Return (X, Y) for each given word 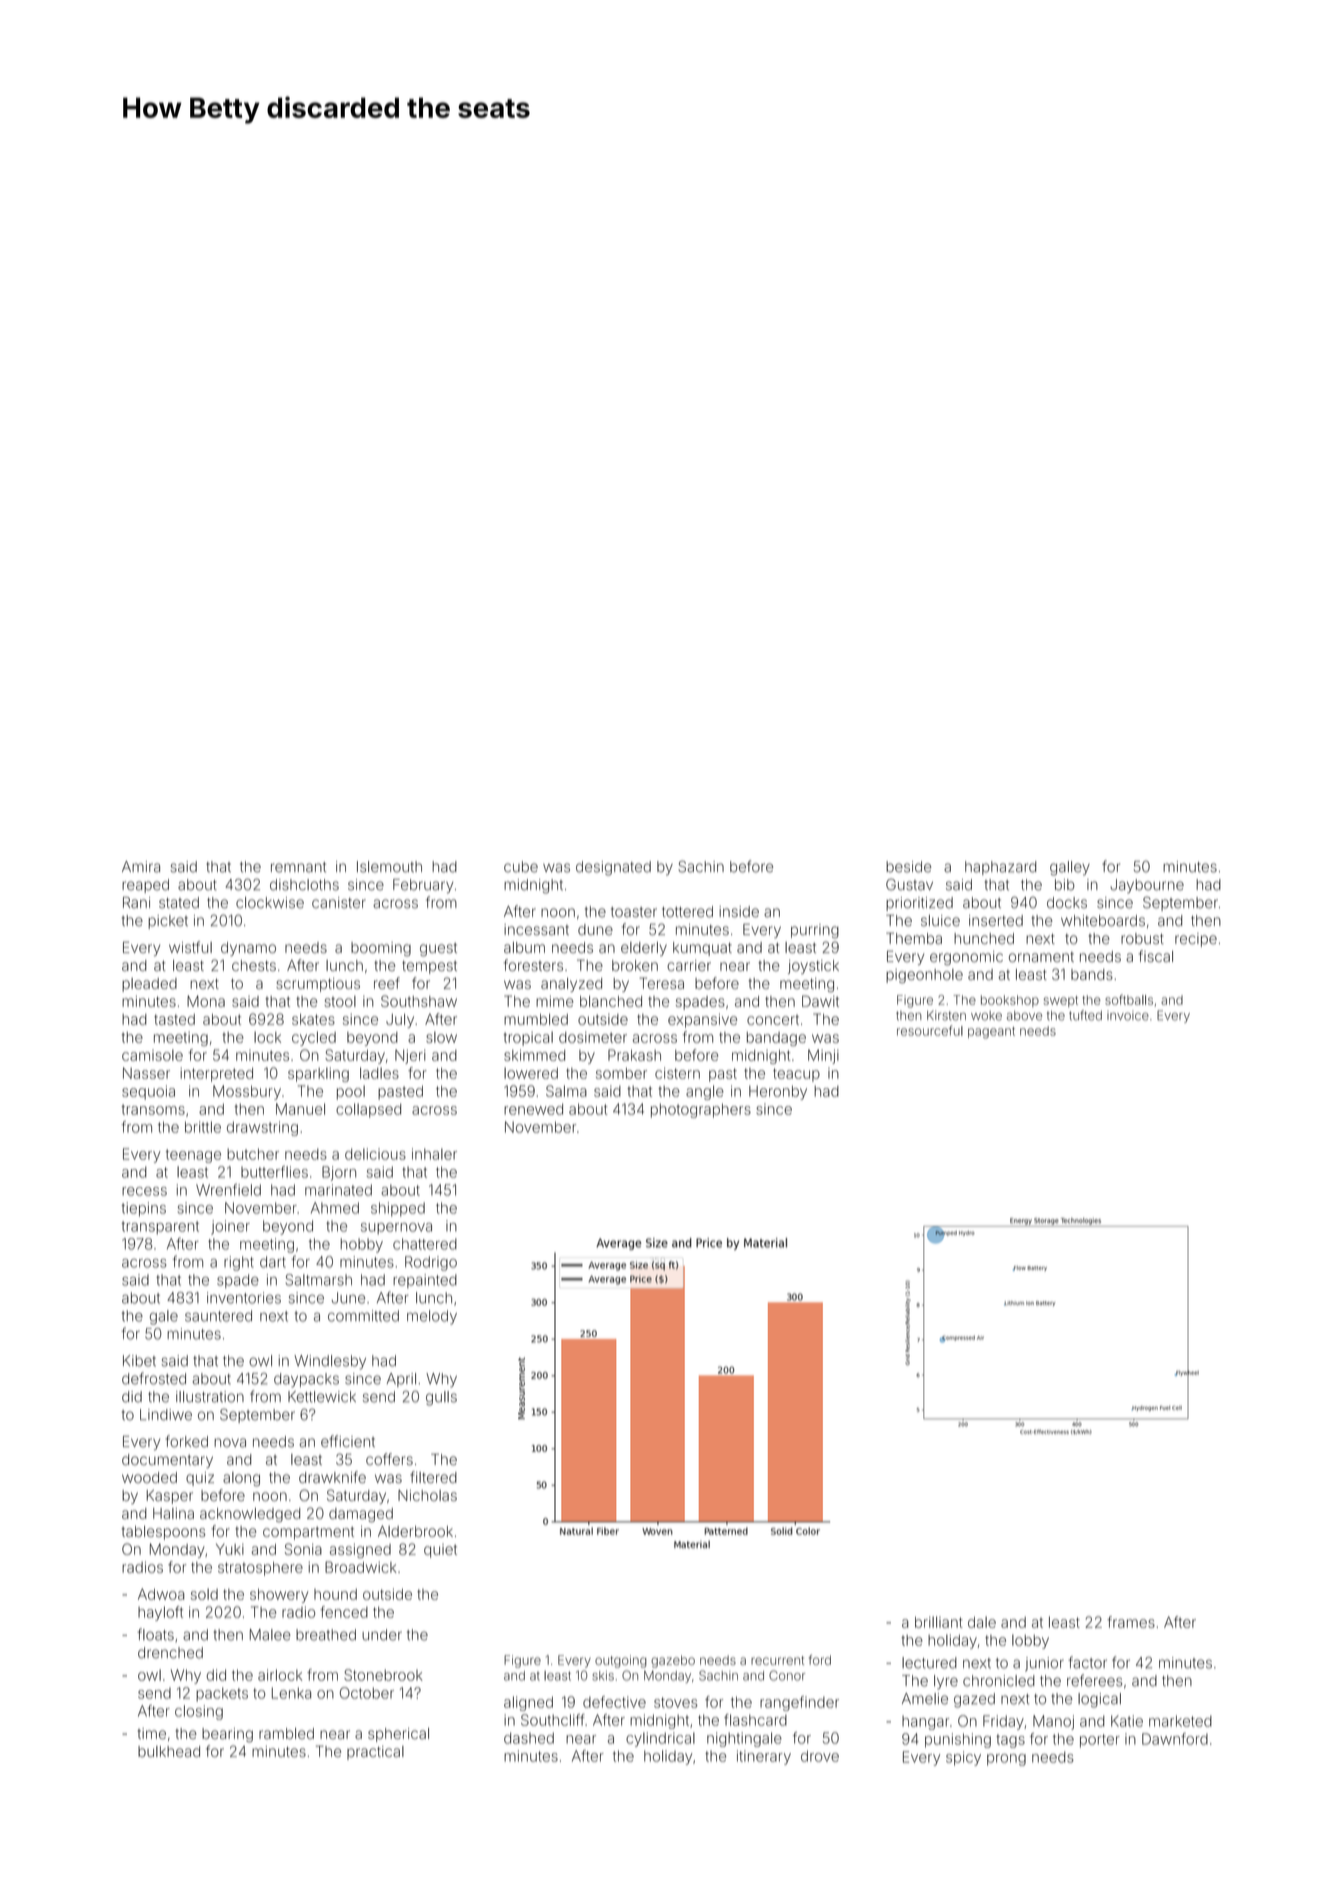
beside (908, 867)
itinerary (764, 1757)
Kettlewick (322, 1397)
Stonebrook (383, 1675)
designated (613, 868)
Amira (141, 867)
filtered (433, 1477)
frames (1131, 1622)
